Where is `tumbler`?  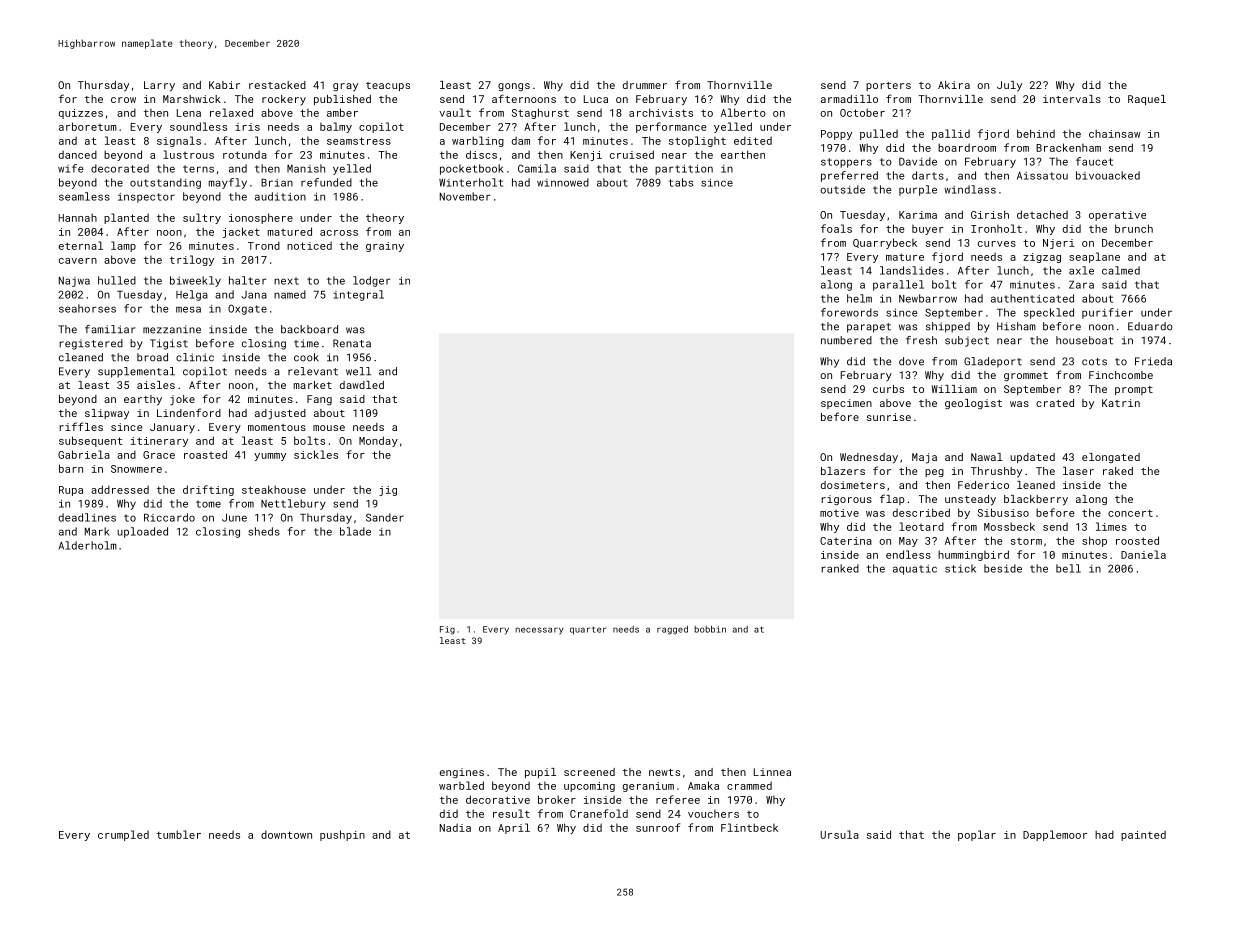 tumbler is located at coordinates (179, 834).
